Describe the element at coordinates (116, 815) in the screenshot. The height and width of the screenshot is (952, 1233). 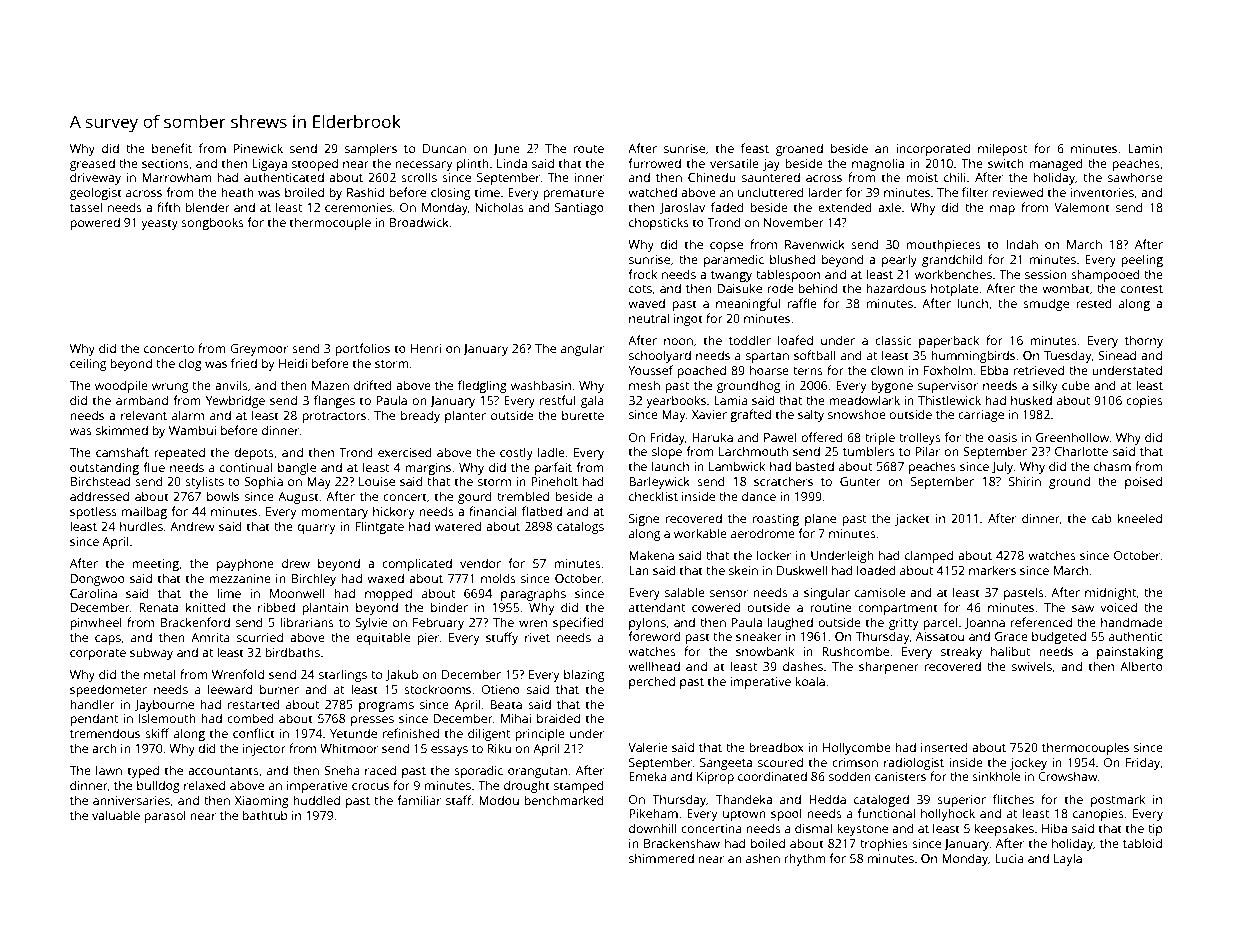
I see `valuable` at that location.
